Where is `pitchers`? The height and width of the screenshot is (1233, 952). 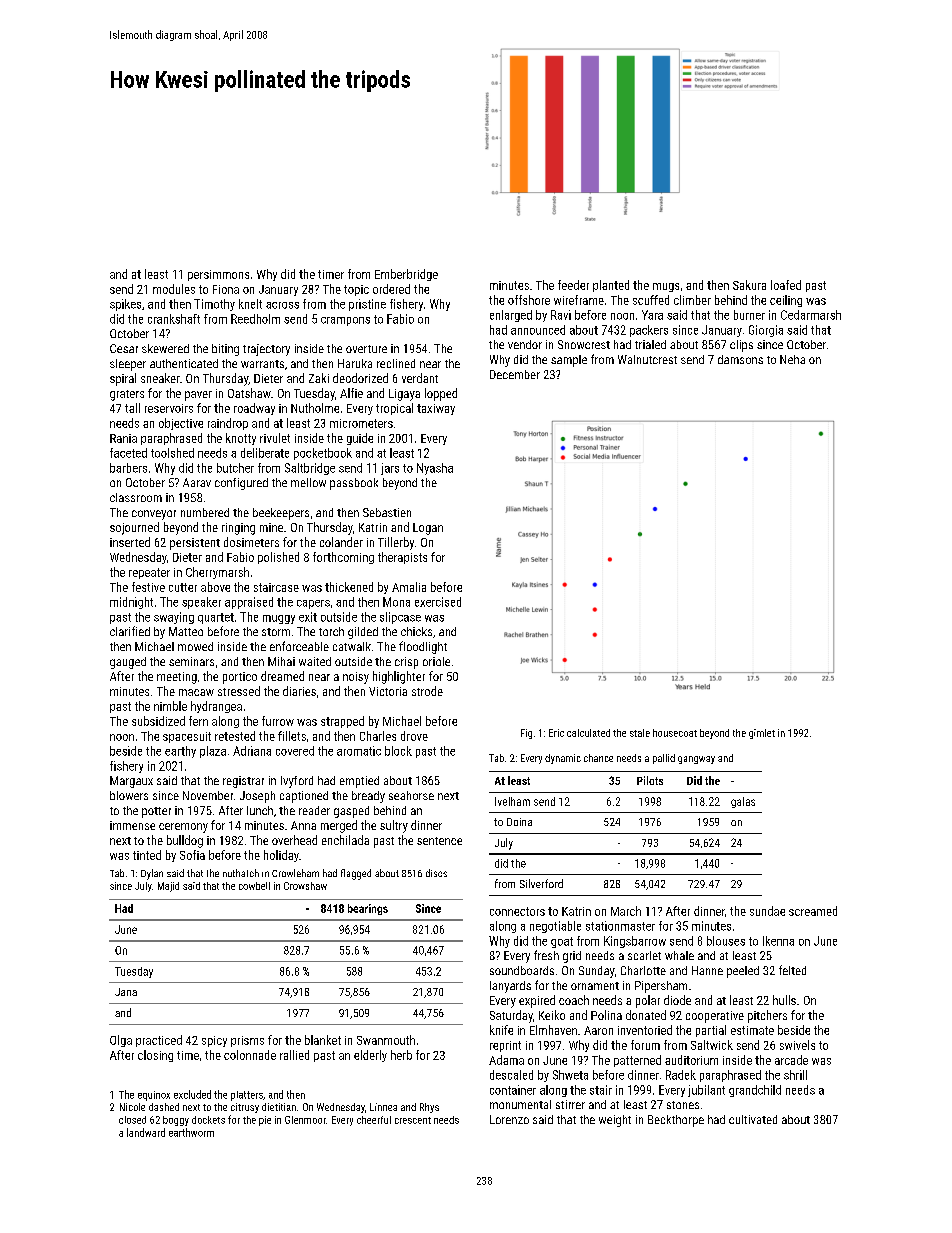
pitchers is located at coordinates (767, 1016).
